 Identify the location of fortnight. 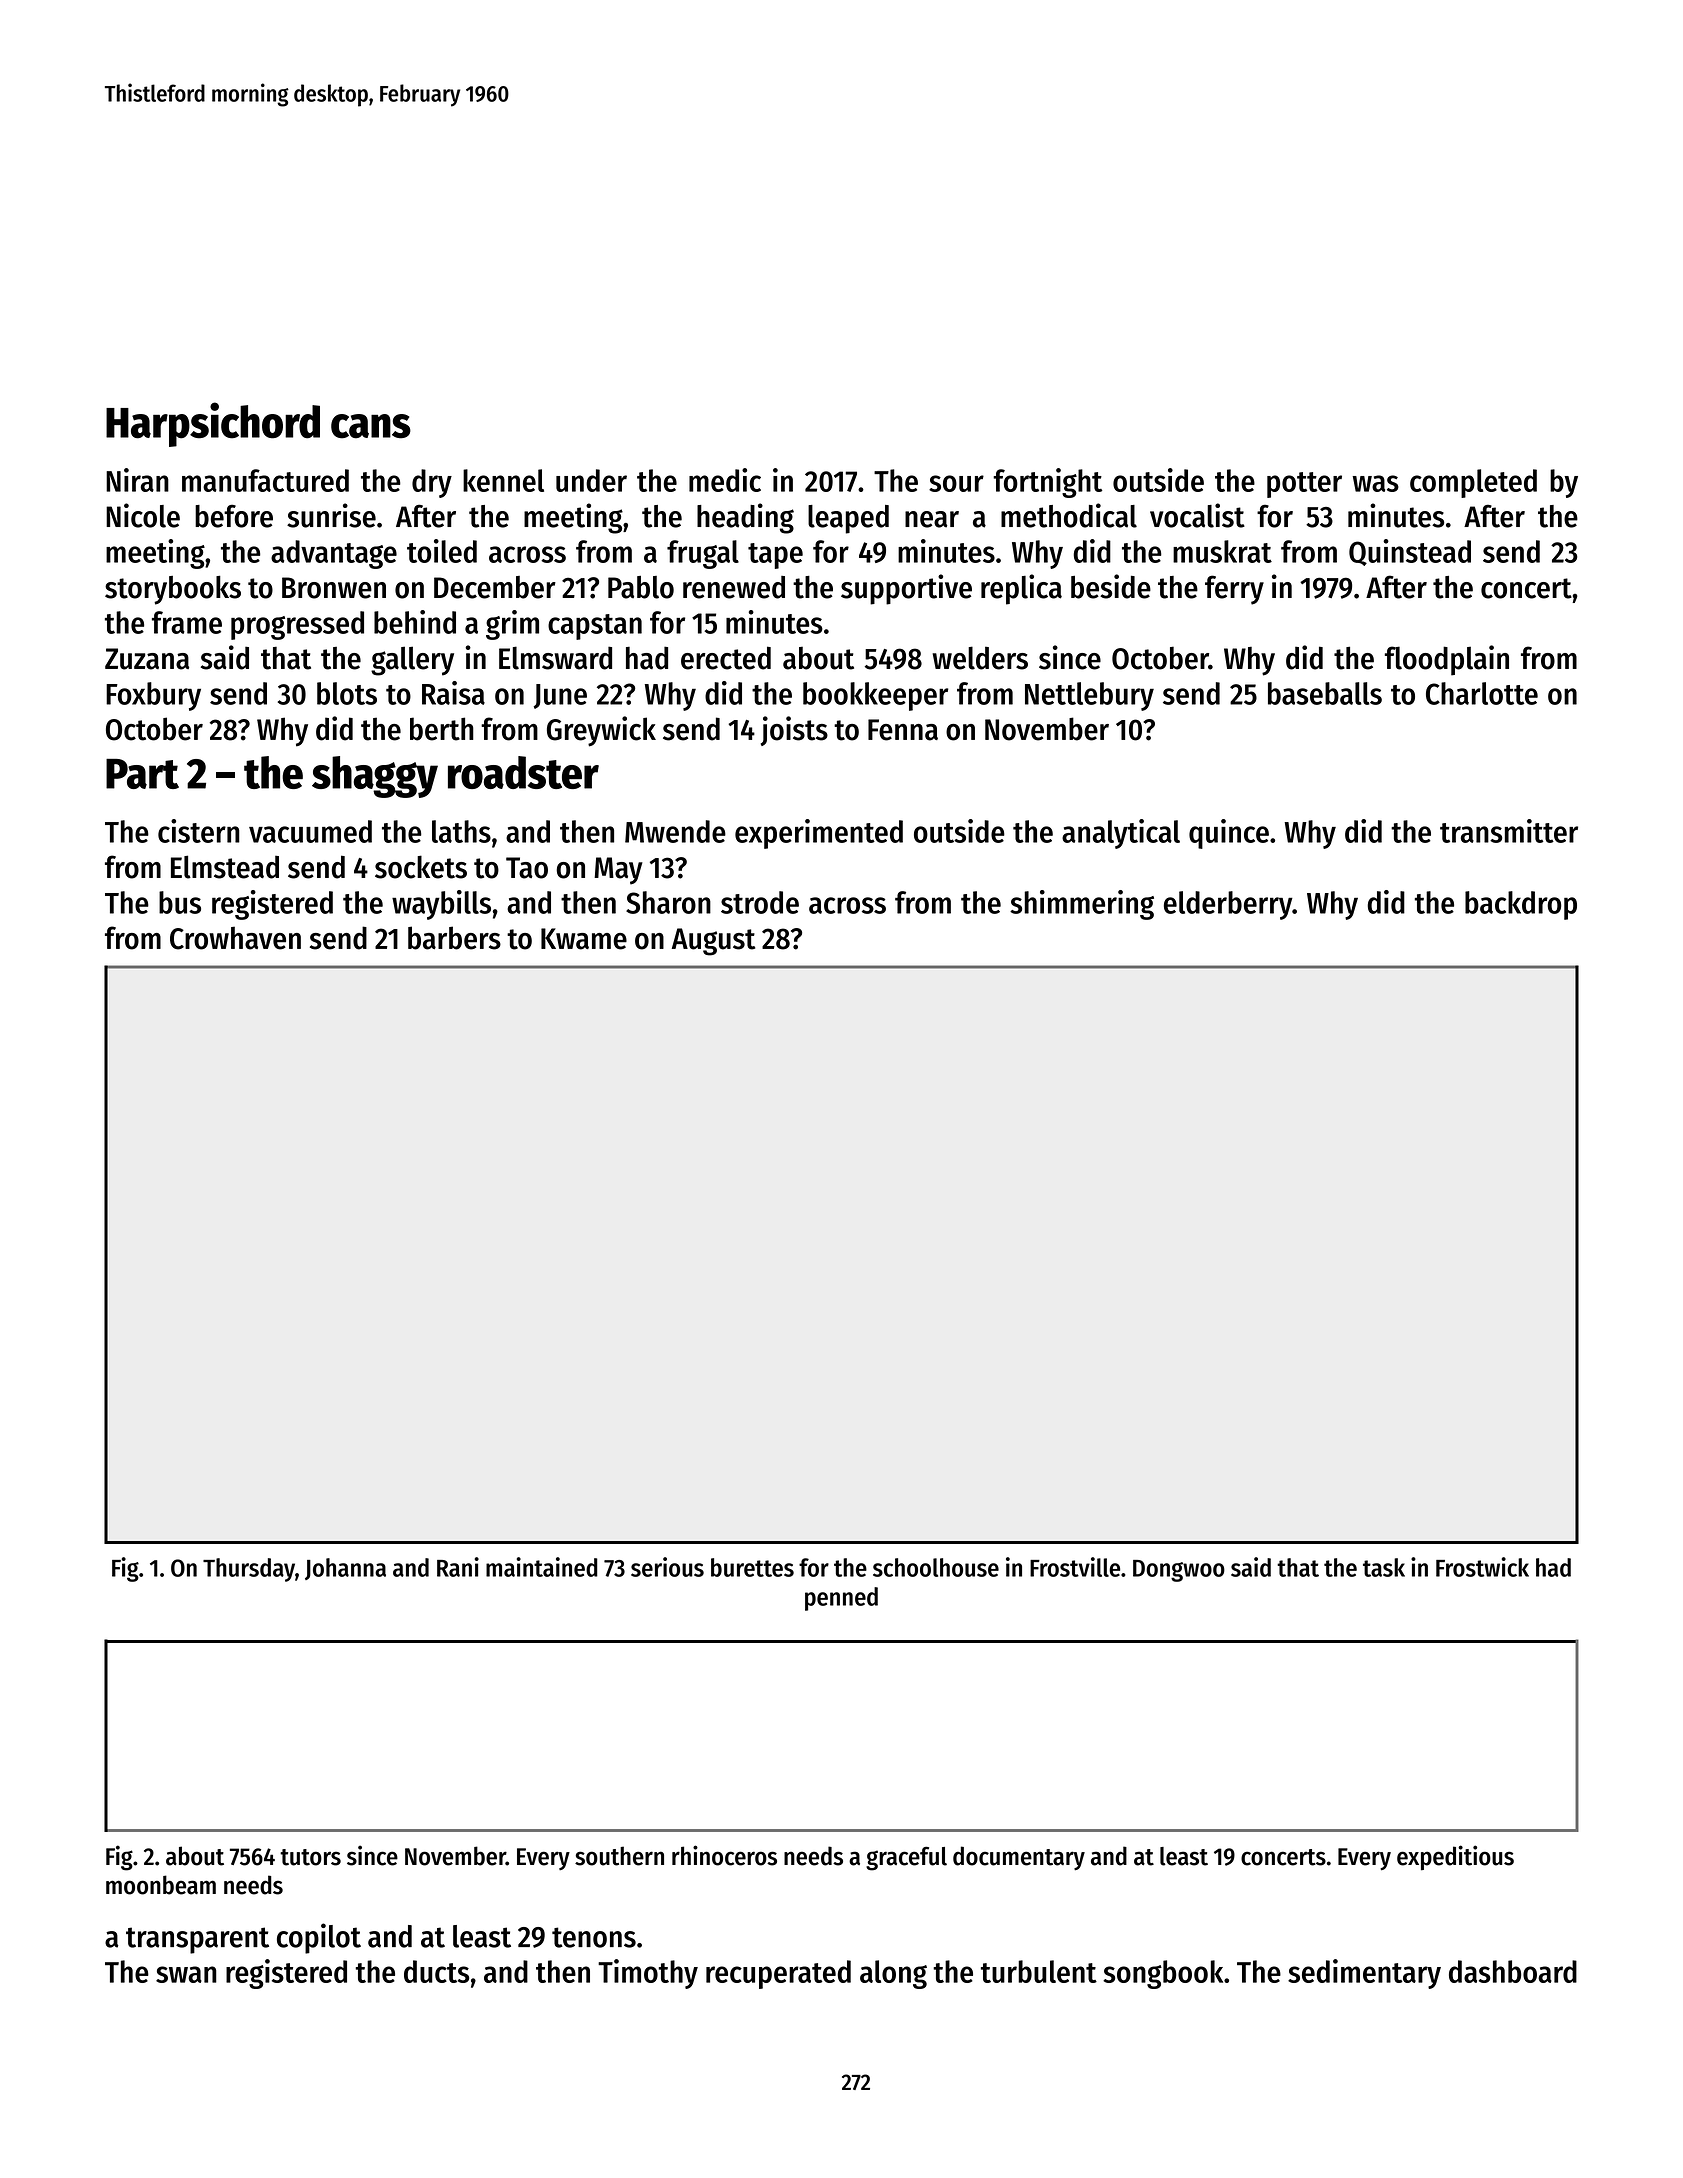
(1047, 483).
